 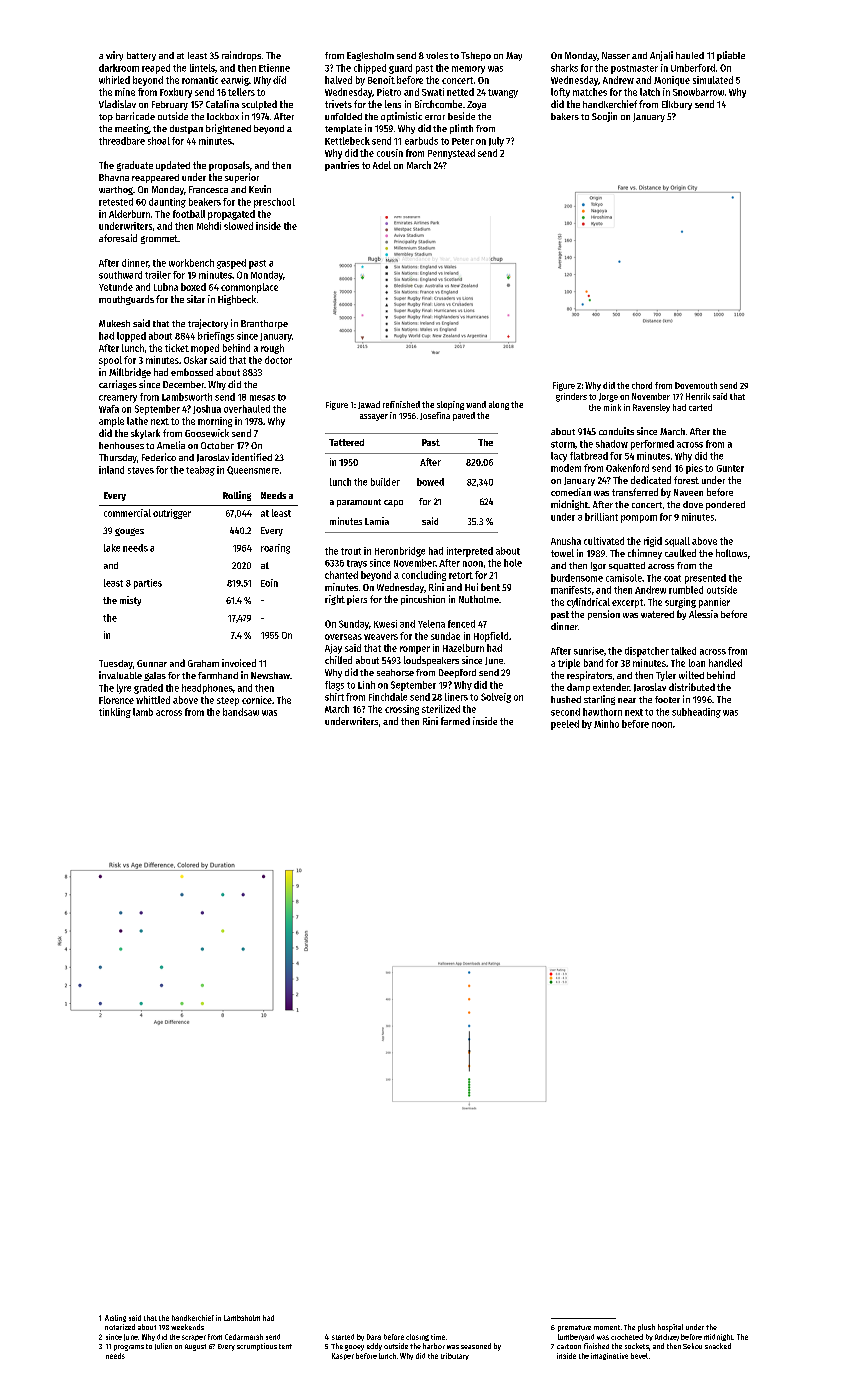 I want to click on identified, so click(x=252, y=457).
